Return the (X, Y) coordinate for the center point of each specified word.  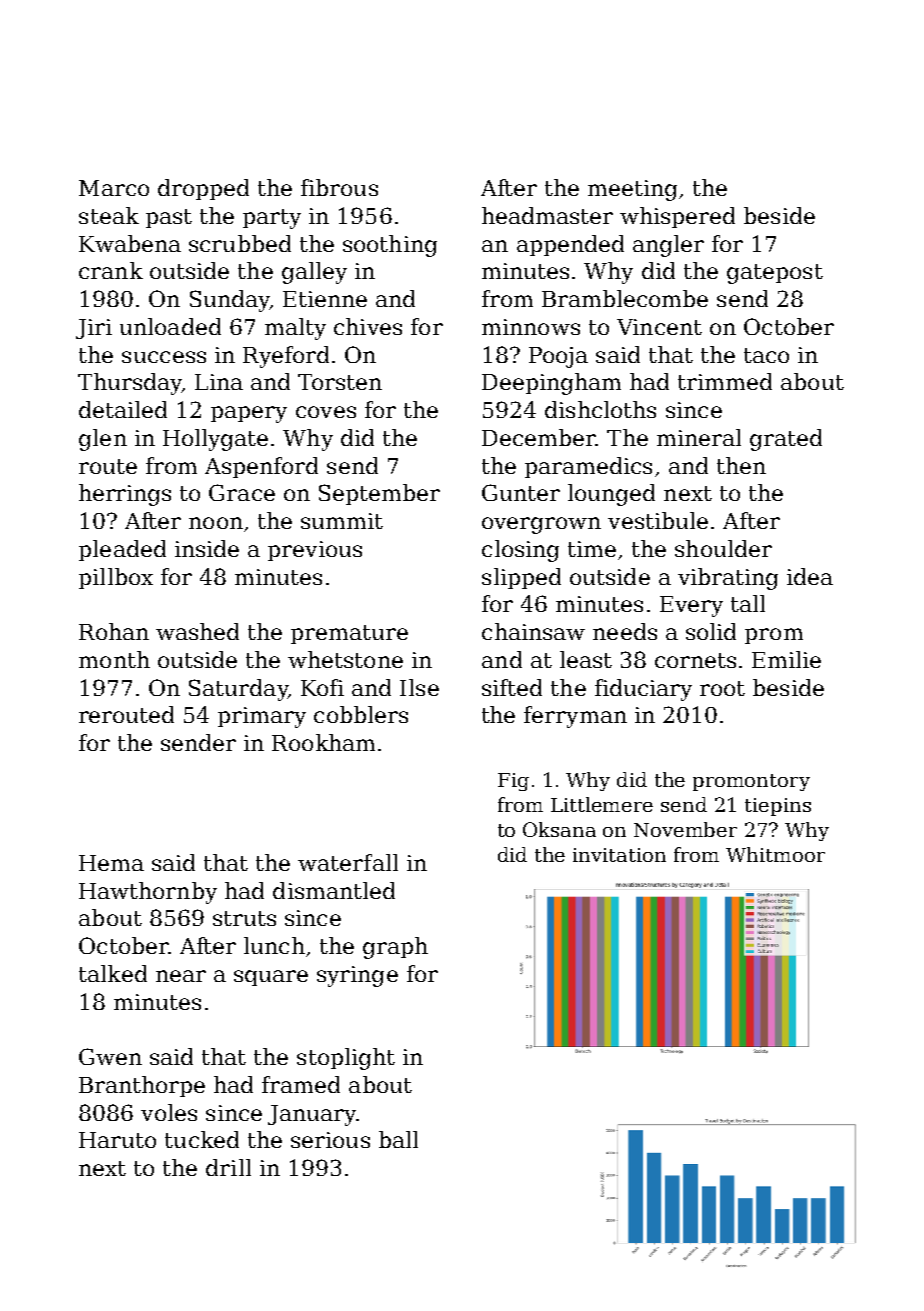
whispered (677, 217)
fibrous (339, 187)
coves (326, 412)
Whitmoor (775, 854)
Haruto (117, 1140)
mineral (699, 437)
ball (398, 1139)
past (169, 218)
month (114, 659)
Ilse (419, 687)
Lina (219, 382)
